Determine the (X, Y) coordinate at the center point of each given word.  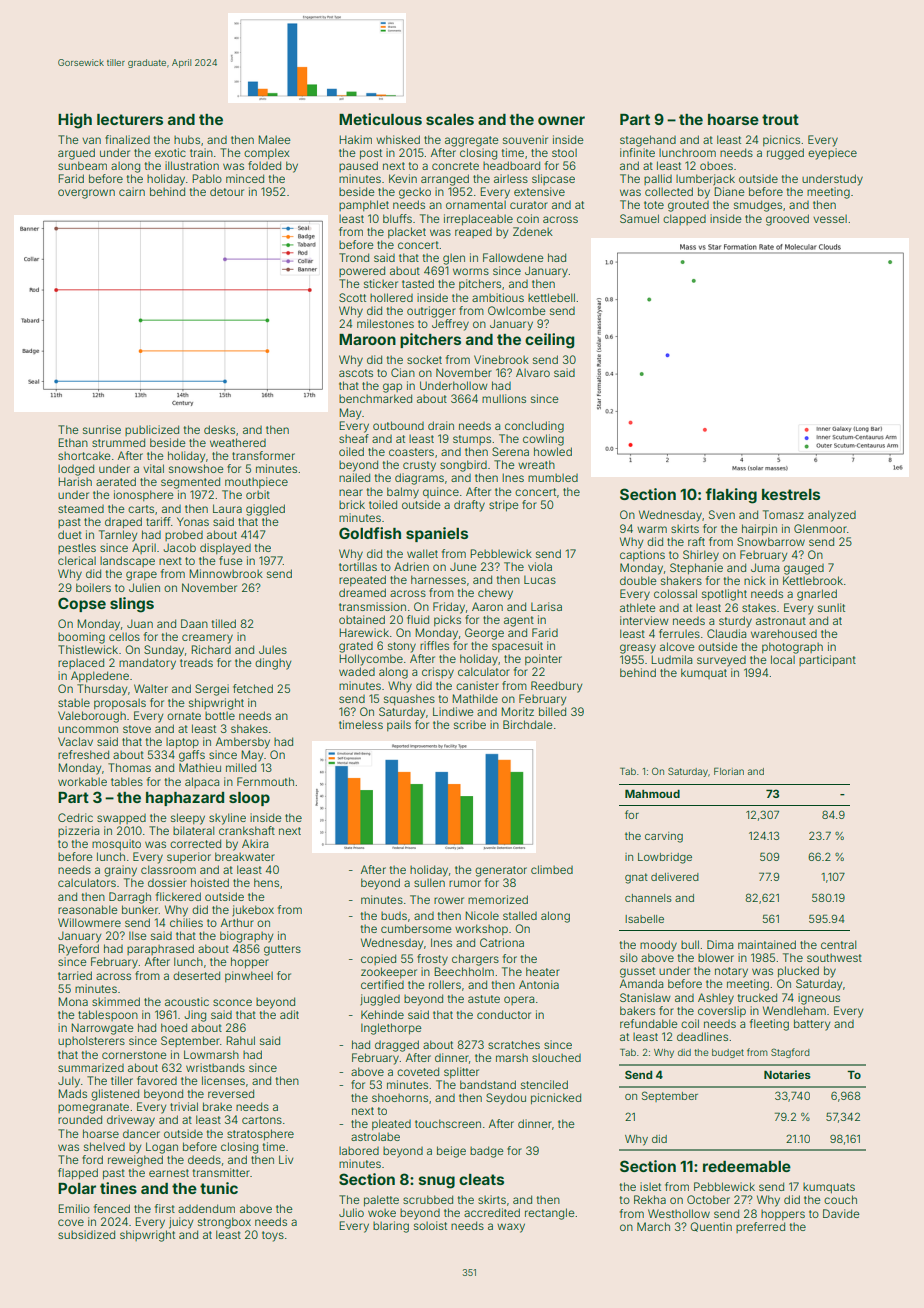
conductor (504, 1014)
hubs (187, 139)
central (839, 944)
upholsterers (91, 1041)
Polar (77, 1188)
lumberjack (705, 180)
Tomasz (783, 514)
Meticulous (380, 119)
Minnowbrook (226, 573)
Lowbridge (665, 858)
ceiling (550, 341)
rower (449, 900)
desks (219, 429)
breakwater (245, 856)
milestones (385, 323)
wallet (422, 553)
